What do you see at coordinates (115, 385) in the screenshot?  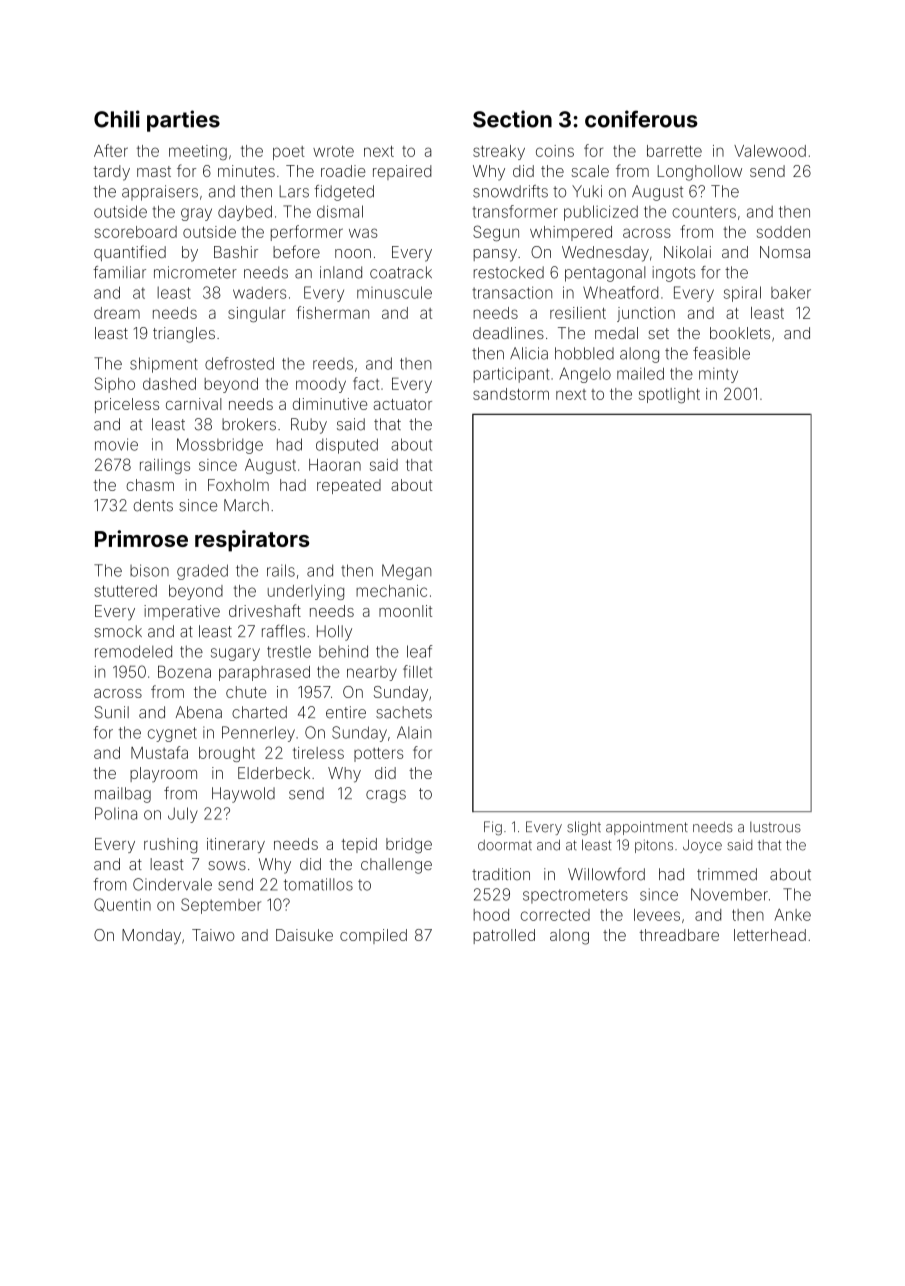 I see `Sipho` at bounding box center [115, 385].
